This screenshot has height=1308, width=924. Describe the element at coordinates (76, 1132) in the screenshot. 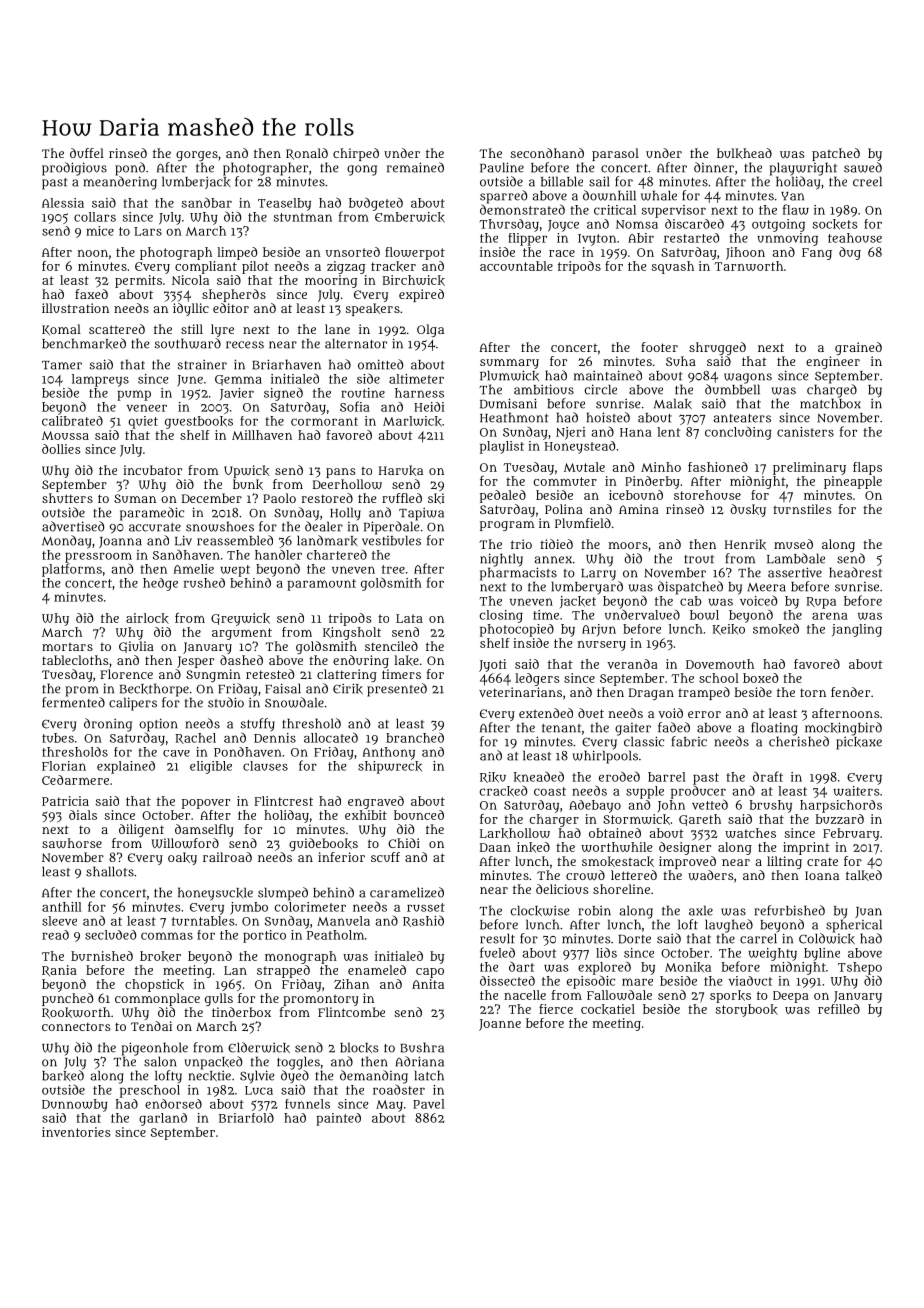

I see `inventories` at that location.
